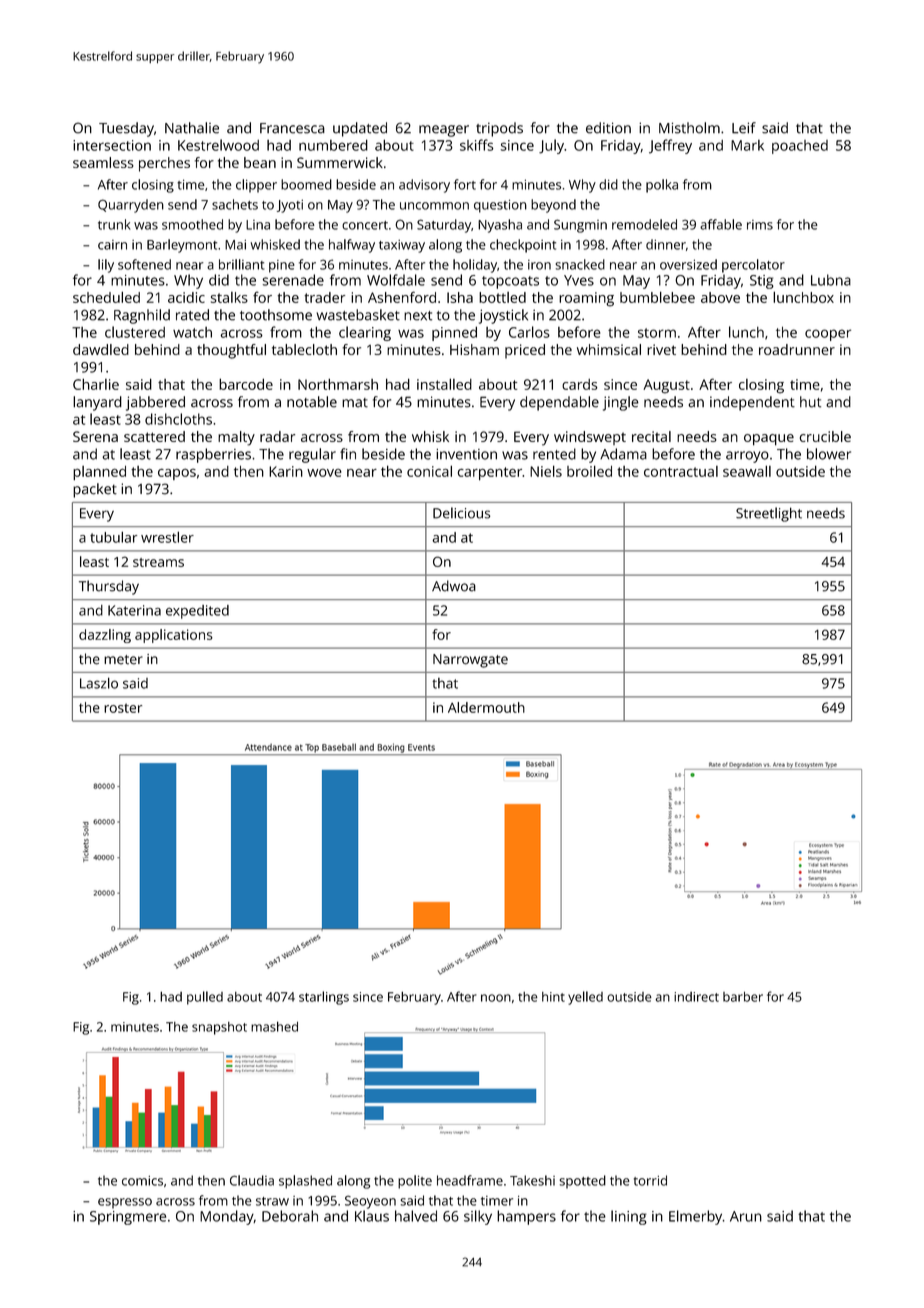  What do you see at coordinates (112, 145) in the screenshot?
I see `intersection` at bounding box center [112, 145].
